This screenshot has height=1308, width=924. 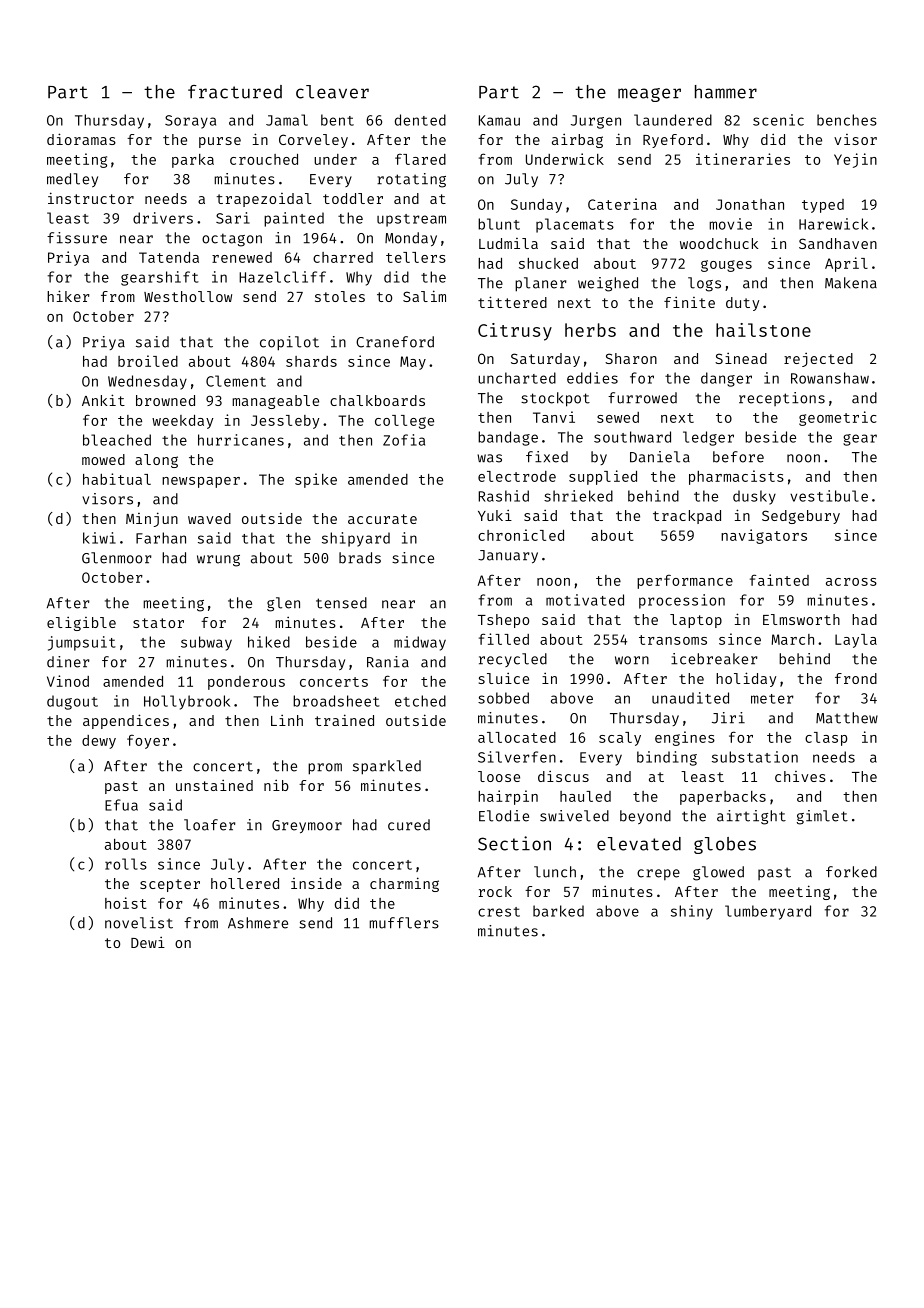 I want to click on trackpad, so click(x=687, y=517).
